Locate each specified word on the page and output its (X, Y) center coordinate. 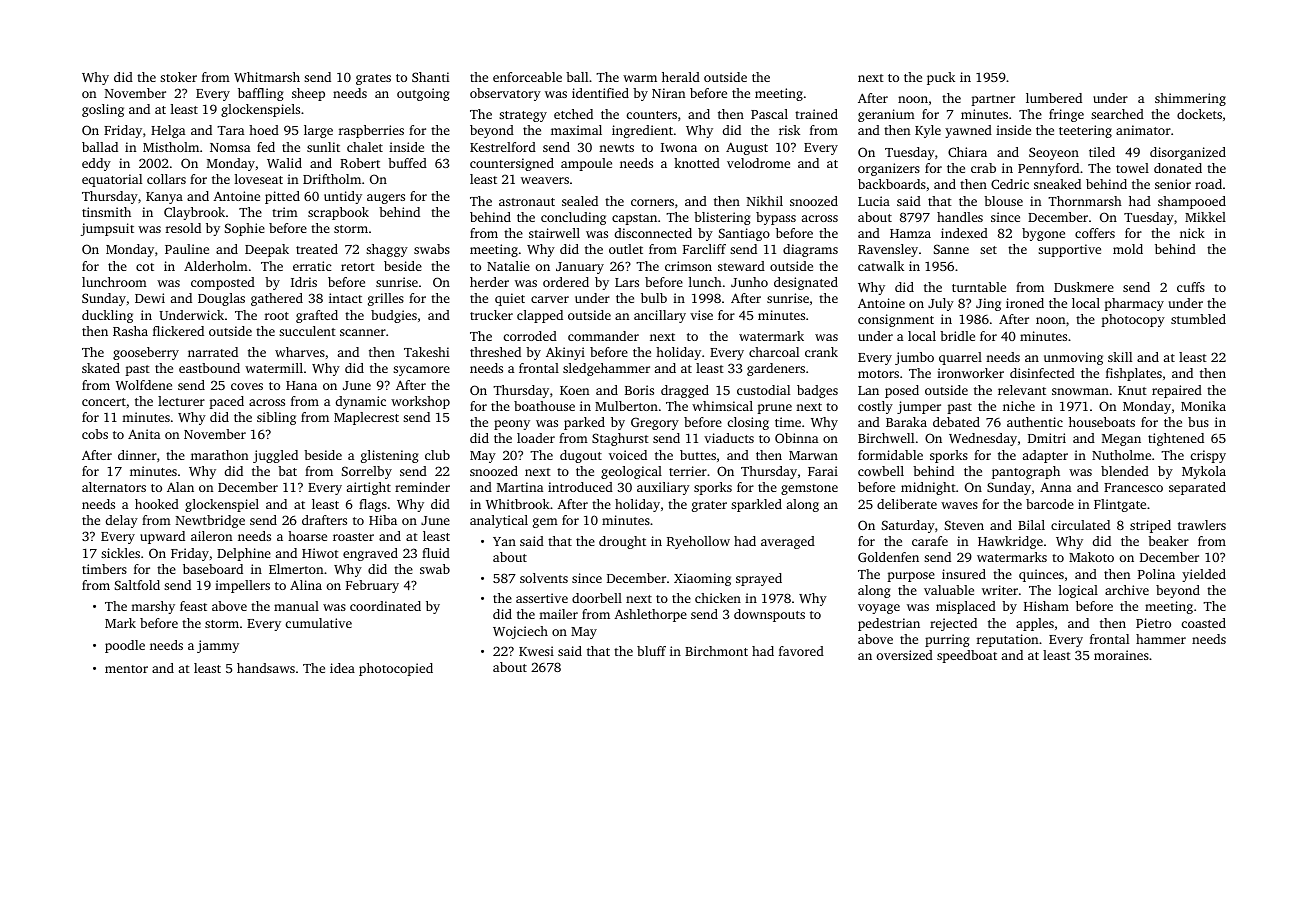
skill (1120, 357)
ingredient (642, 131)
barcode (1050, 504)
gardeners (776, 369)
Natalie (508, 266)
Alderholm (216, 266)
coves (247, 386)
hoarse (307, 536)
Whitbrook (518, 504)
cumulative (319, 623)
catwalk (881, 266)
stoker (178, 77)
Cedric (1010, 184)
